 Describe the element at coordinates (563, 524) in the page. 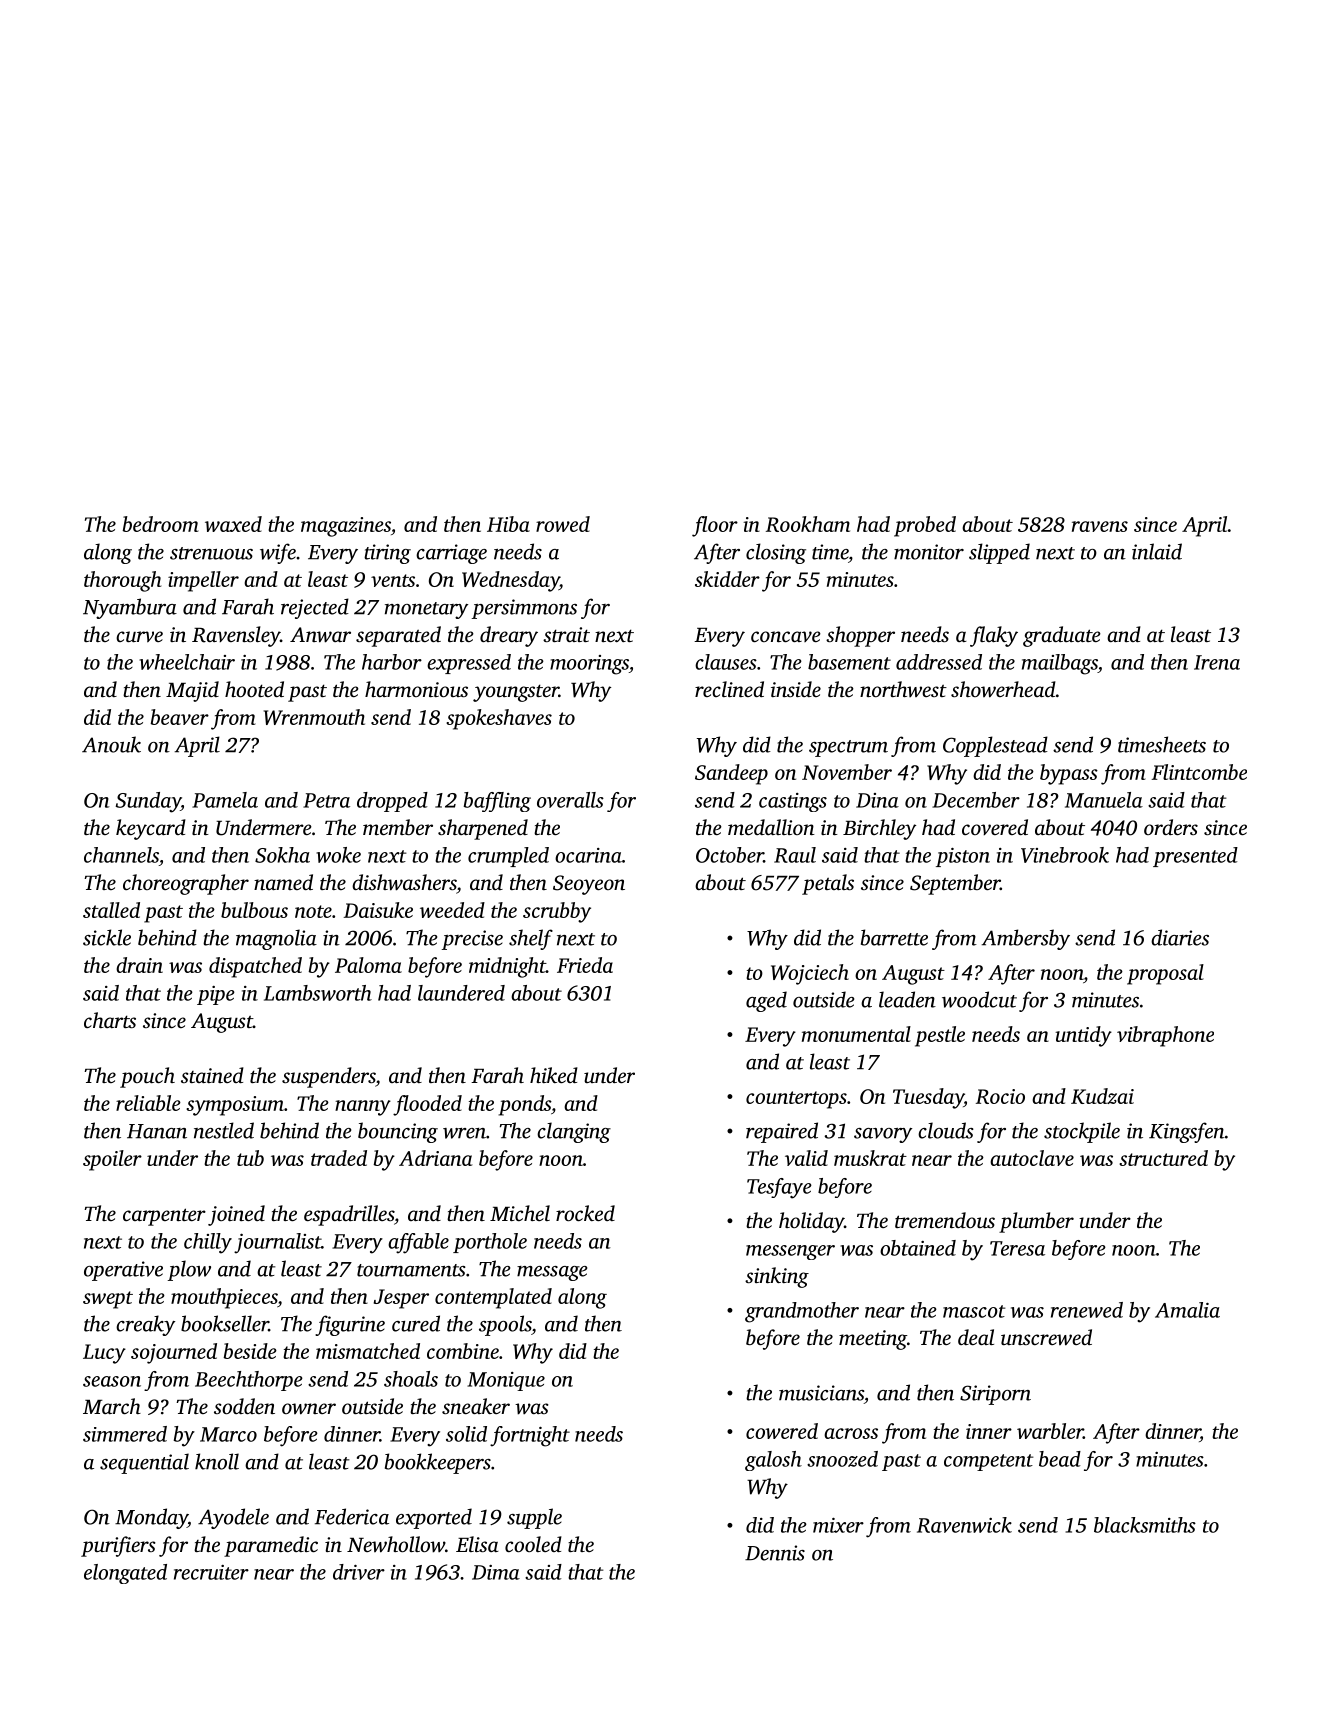

I see `rowed` at that location.
